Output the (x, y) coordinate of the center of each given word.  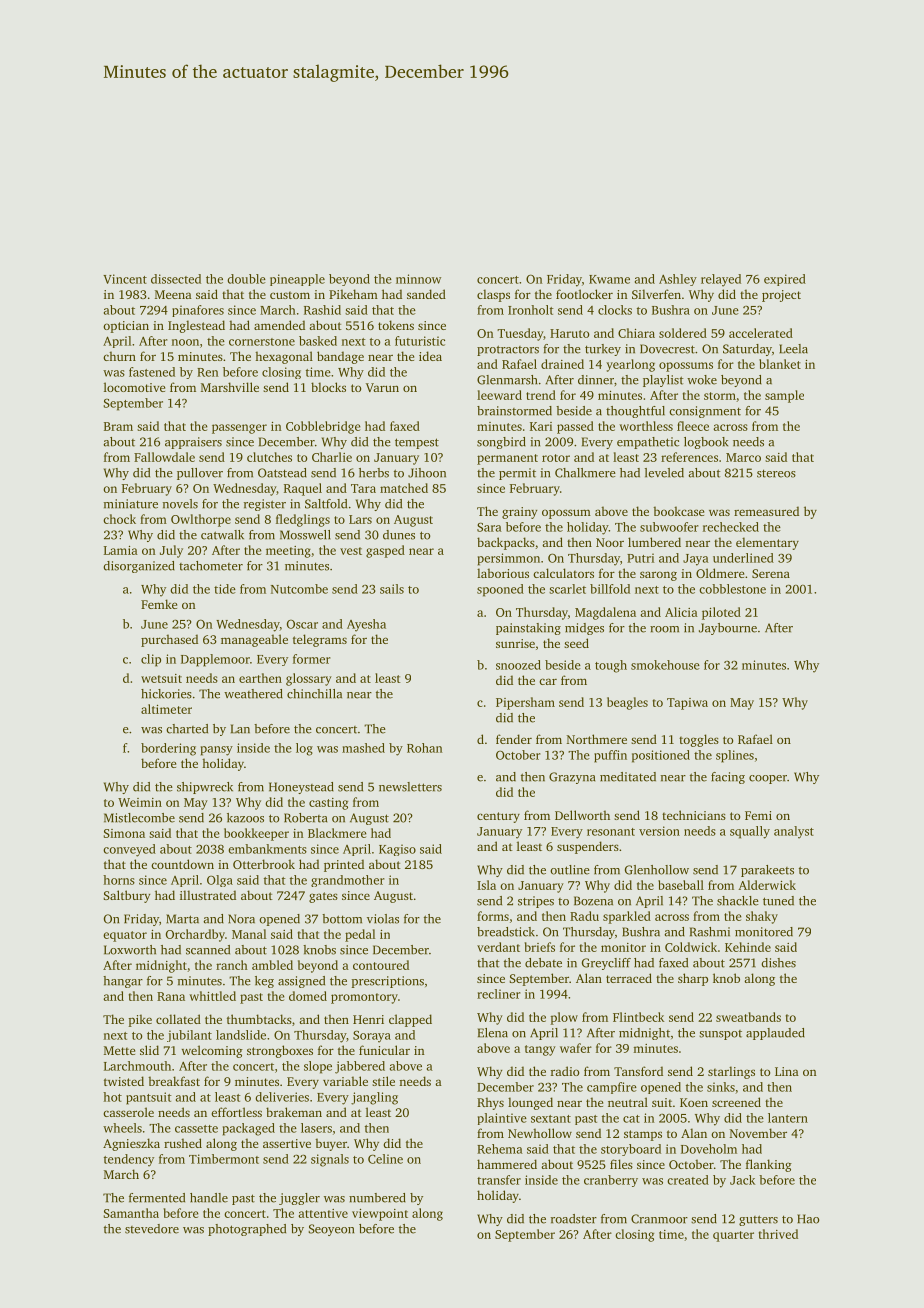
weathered (253, 694)
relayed (721, 280)
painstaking (528, 629)
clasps (493, 295)
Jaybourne (728, 629)
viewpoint (380, 1215)
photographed (247, 1230)
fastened (152, 372)
